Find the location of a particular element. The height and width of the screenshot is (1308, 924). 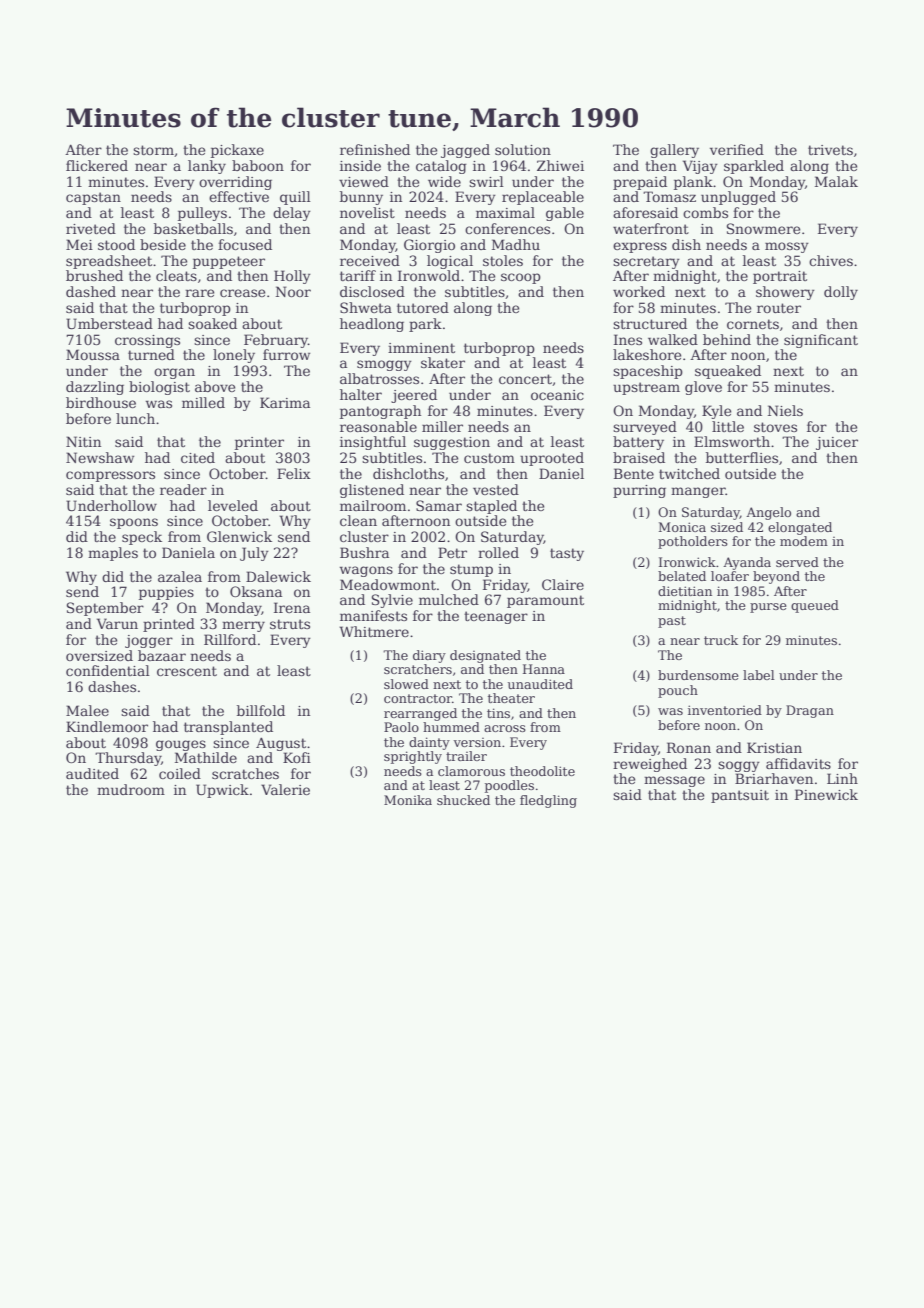

chives is located at coordinates (831, 260).
